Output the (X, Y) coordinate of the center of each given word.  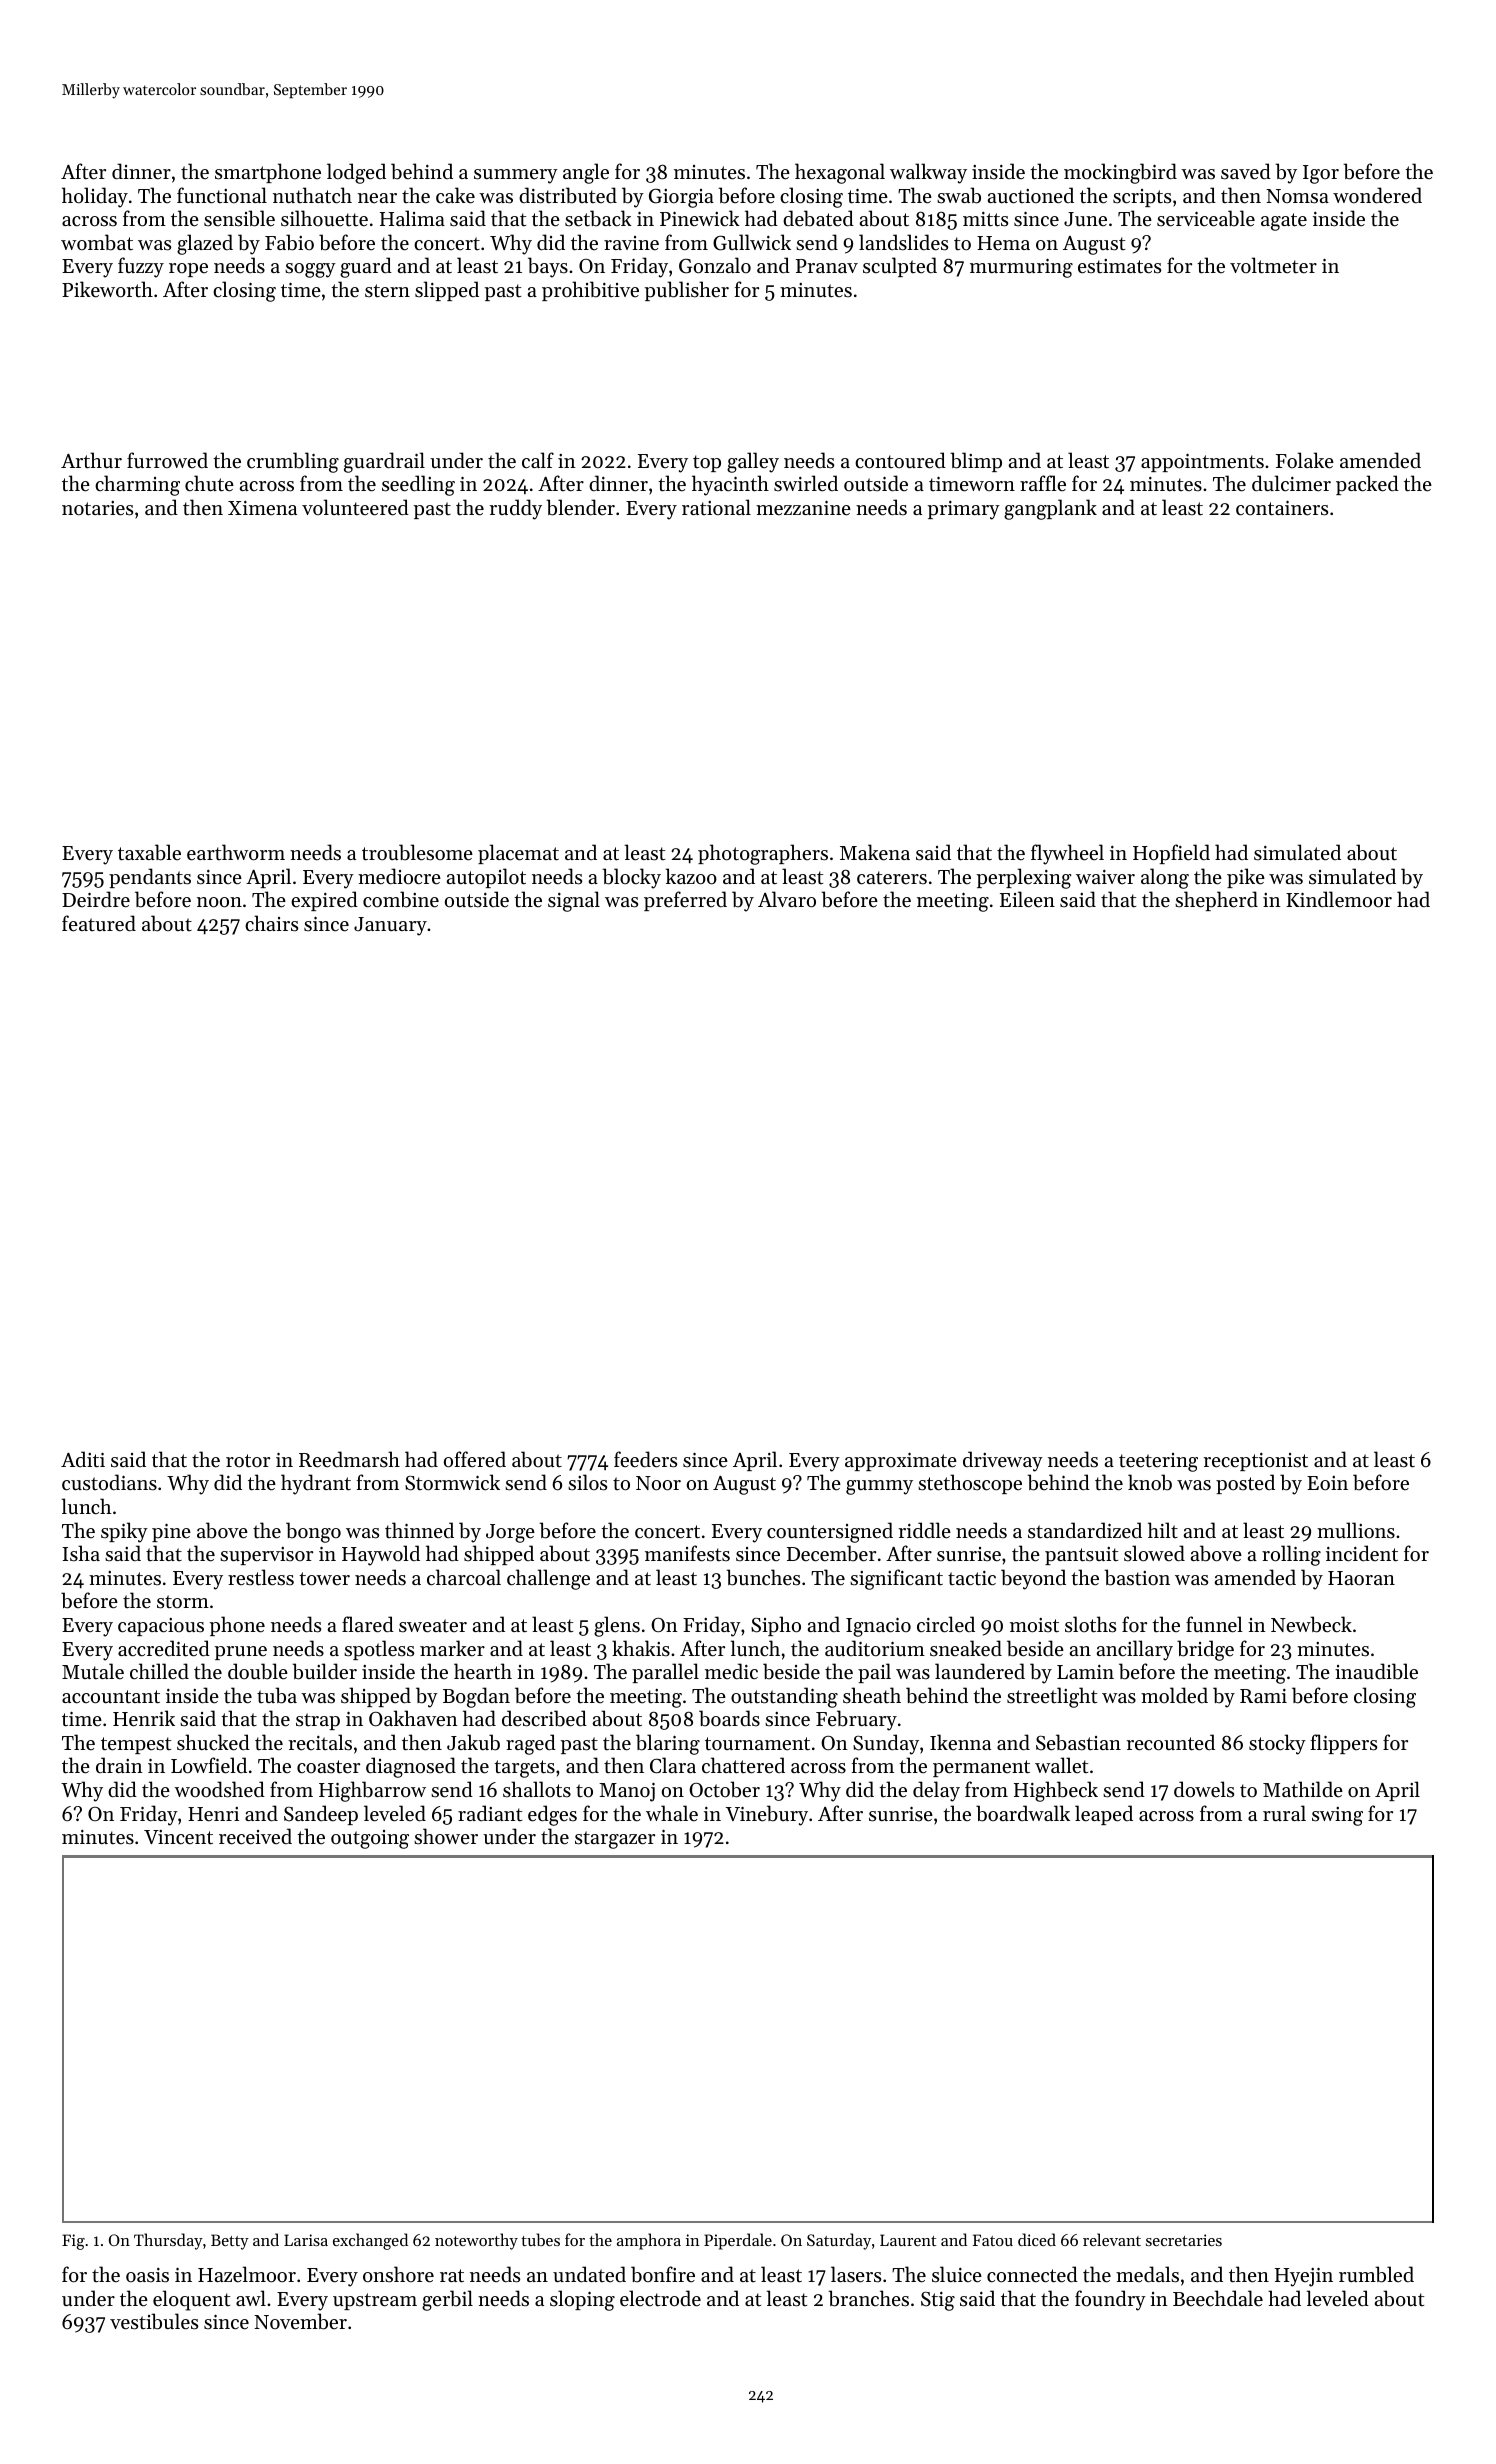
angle (586, 173)
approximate (901, 1462)
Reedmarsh (349, 1459)
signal (574, 901)
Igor (1321, 174)
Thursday (168, 2241)
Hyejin (1304, 2277)
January (390, 926)
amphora (649, 2241)
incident (1362, 1553)
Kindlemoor (1339, 899)
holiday (95, 197)
